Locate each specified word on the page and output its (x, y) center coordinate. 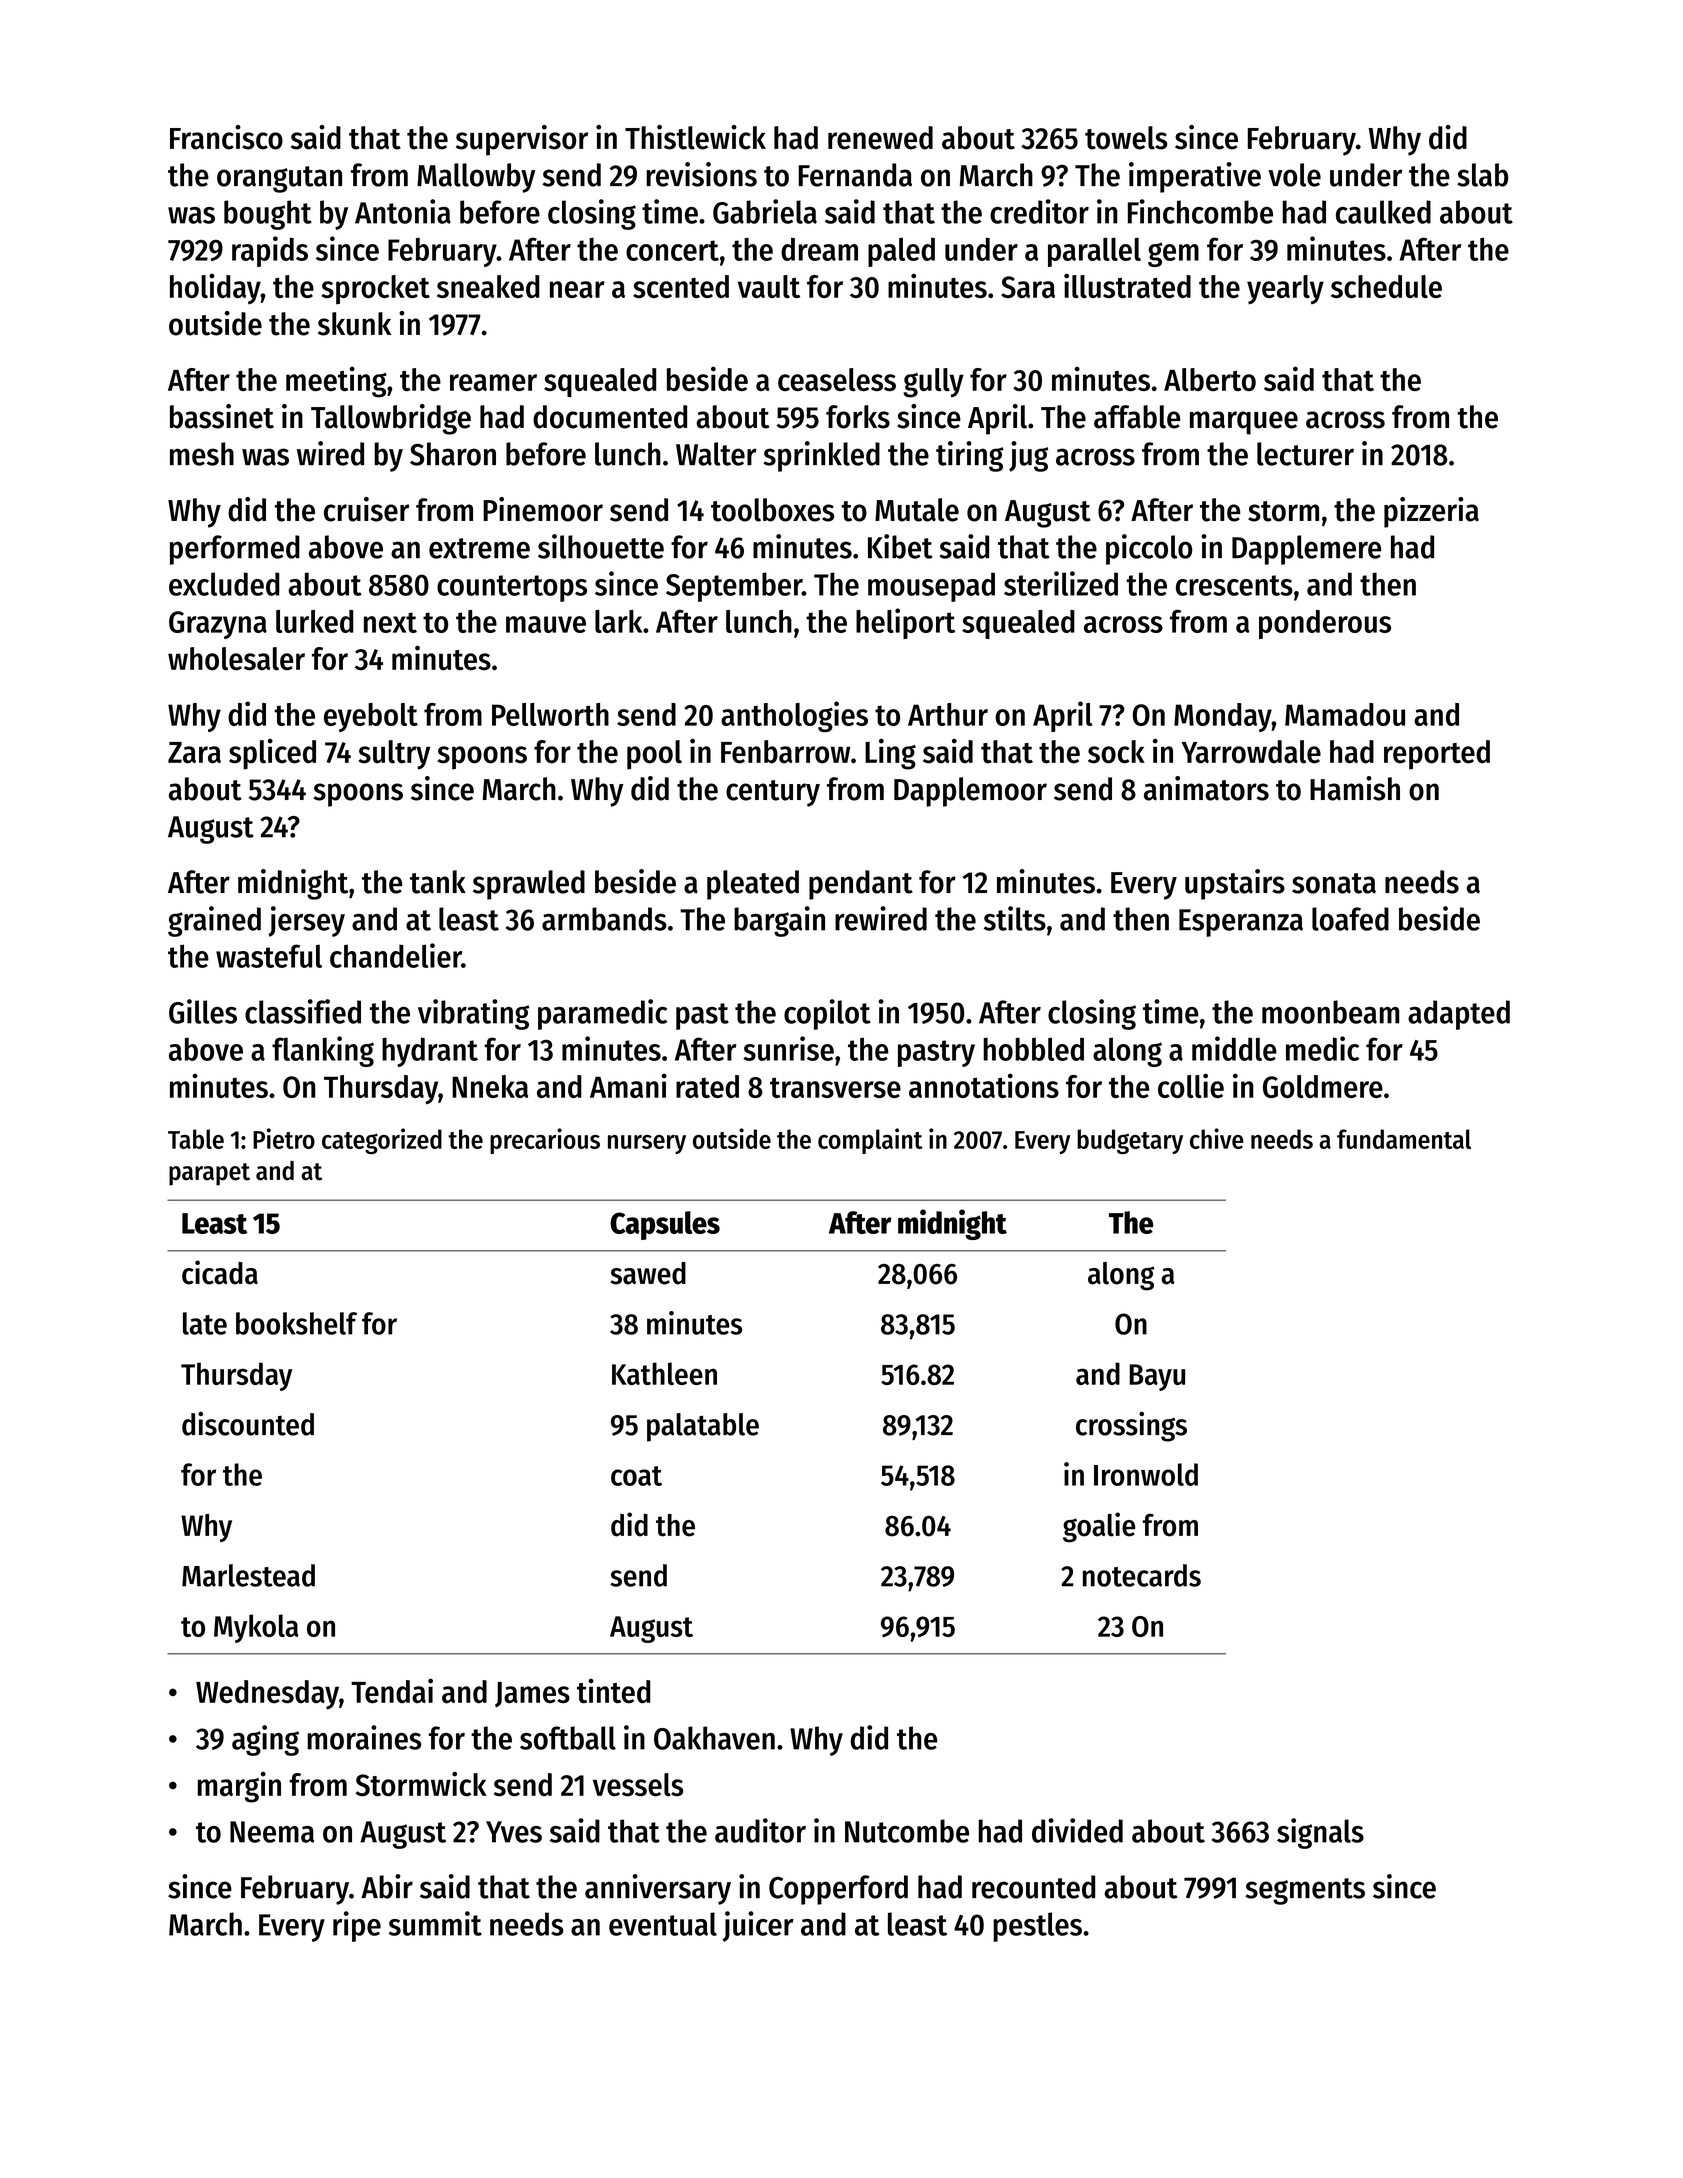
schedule (1386, 286)
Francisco (226, 137)
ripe (357, 1926)
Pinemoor (543, 509)
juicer (758, 1926)
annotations (984, 1085)
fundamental (1404, 1139)
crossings (1131, 1427)
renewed (880, 138)
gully (933, 383)
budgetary (1130, 1141)
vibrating (474, 1014)
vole (1294, 175)
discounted (248, 1424)
